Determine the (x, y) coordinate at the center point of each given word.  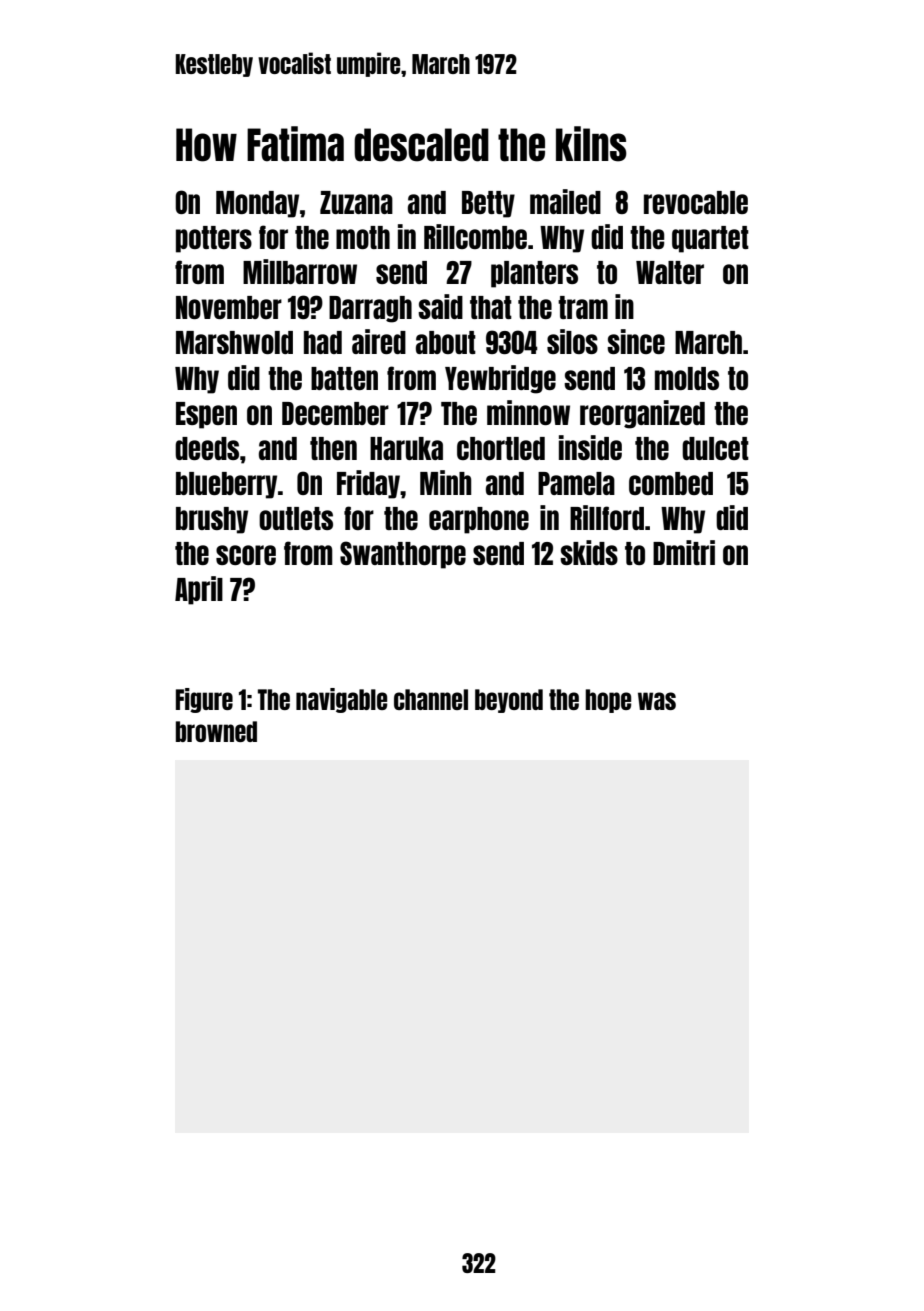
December (335, 413)
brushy (212, 520)
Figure (204, 700)
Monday (257, 204)
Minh (446, 482)
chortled (501, 448)
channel (431, 699)
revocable (696, 202)
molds (687, 378)
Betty (488, 204)
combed (671, 483)
